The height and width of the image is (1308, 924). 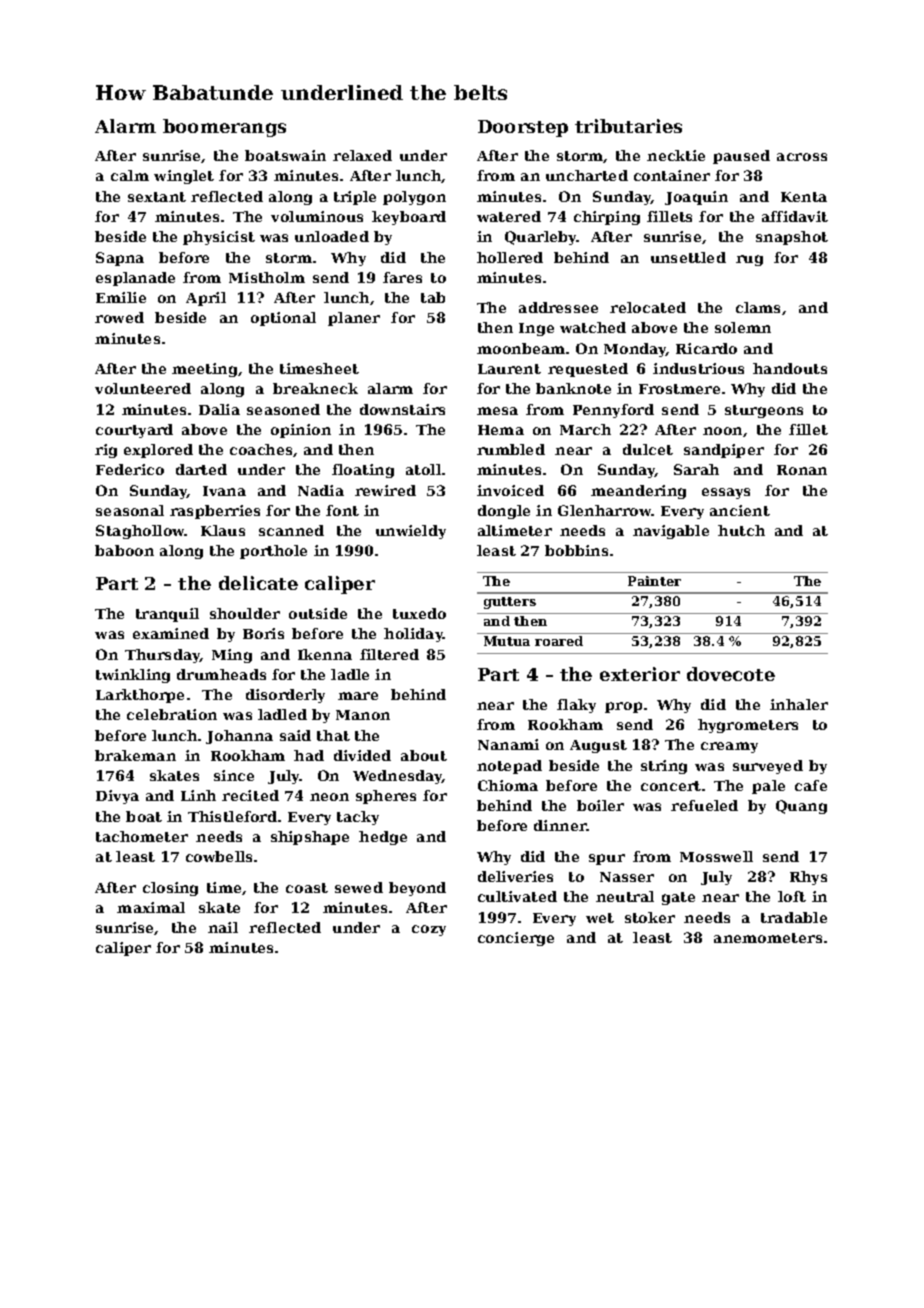 What do you see at coordinates (808, 878) in the image?
I see `Rhys` at bounding box center [808, 878].
